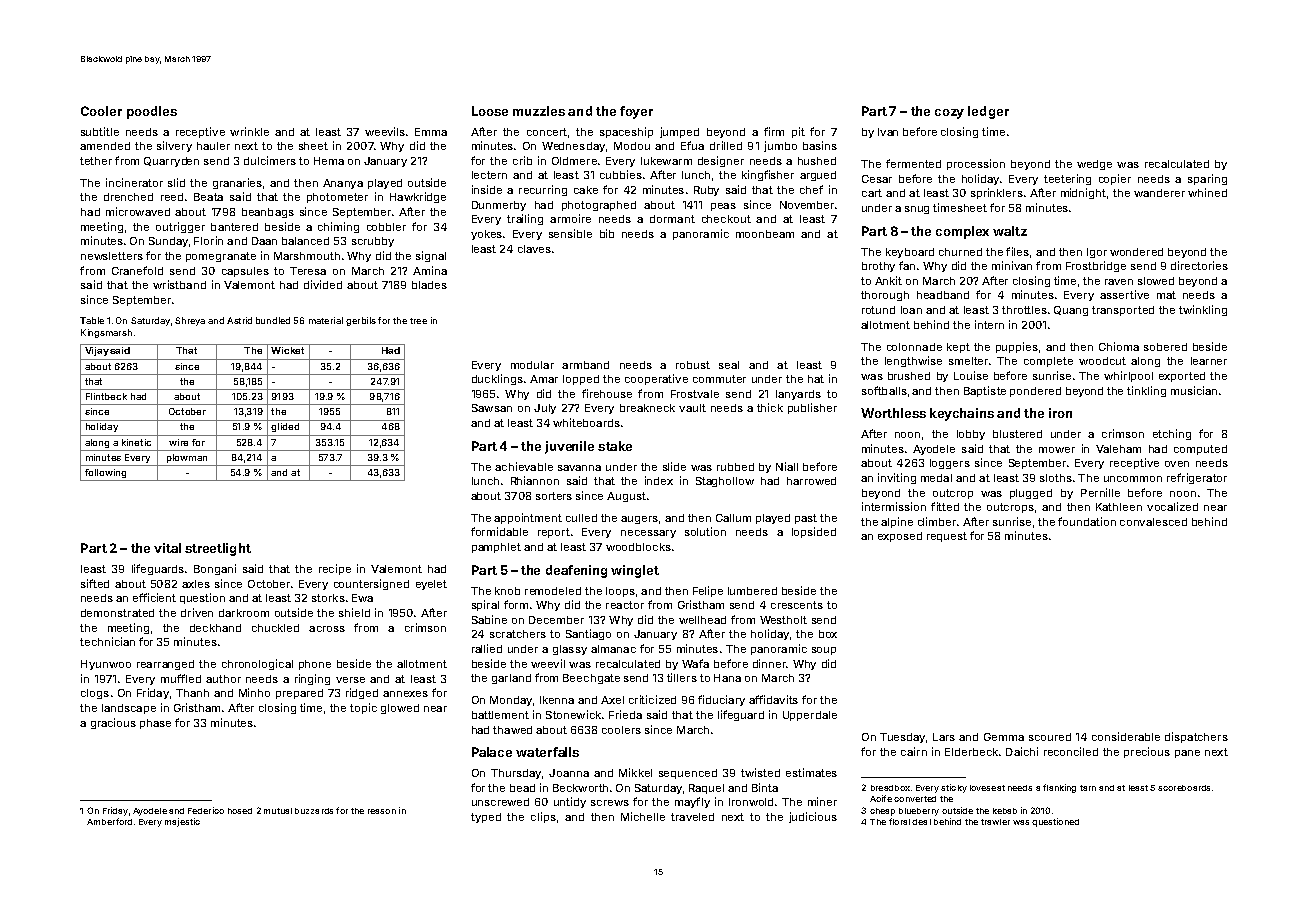 The height and width of the page is (924, 1308). I want to click on thorough, so click(885, 296).
